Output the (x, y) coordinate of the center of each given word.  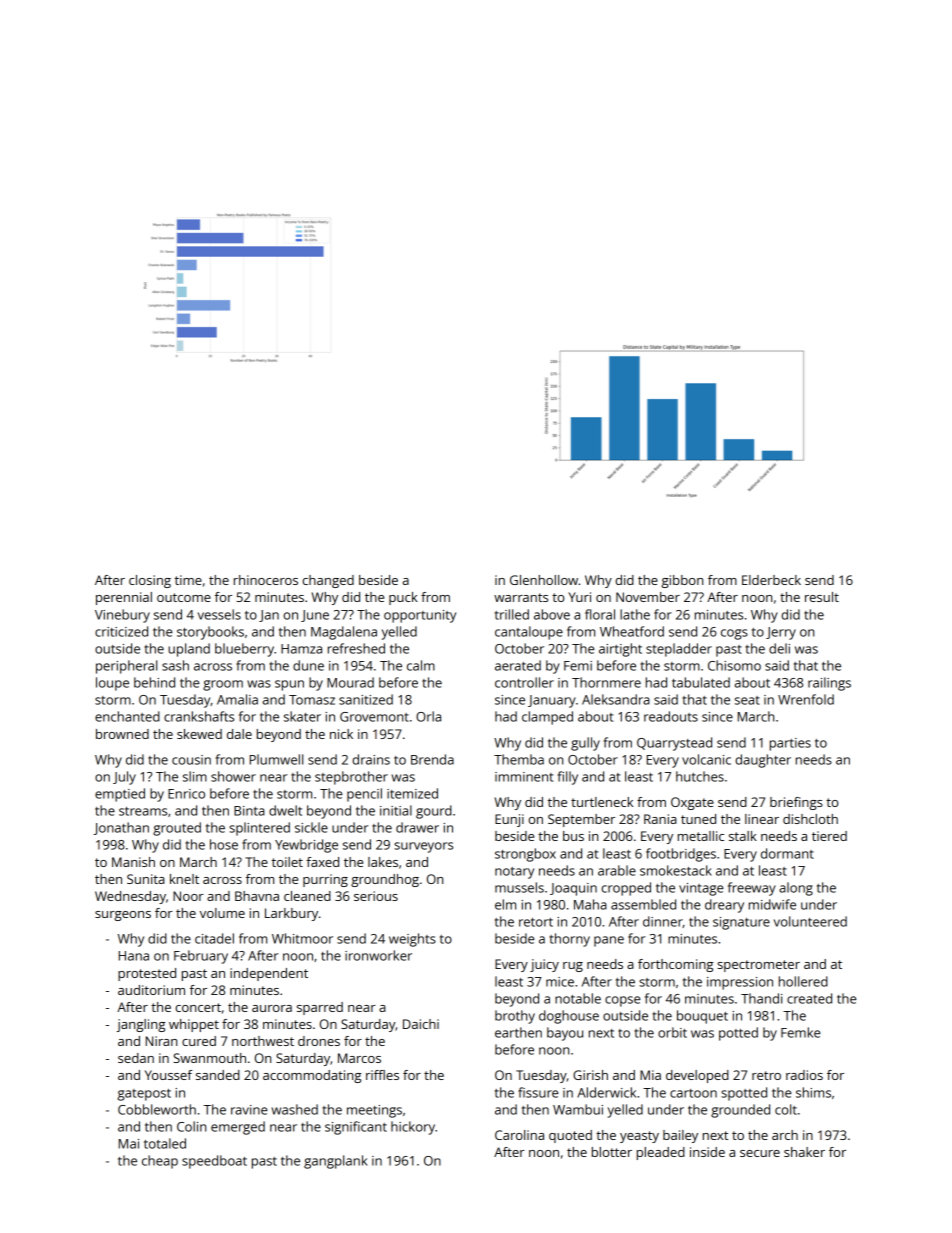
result (822, 597)
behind (154, 682)
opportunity (420, 616)
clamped (547, 718)
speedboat (214, 1162)
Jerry (781, 633)
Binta (249, 811)
